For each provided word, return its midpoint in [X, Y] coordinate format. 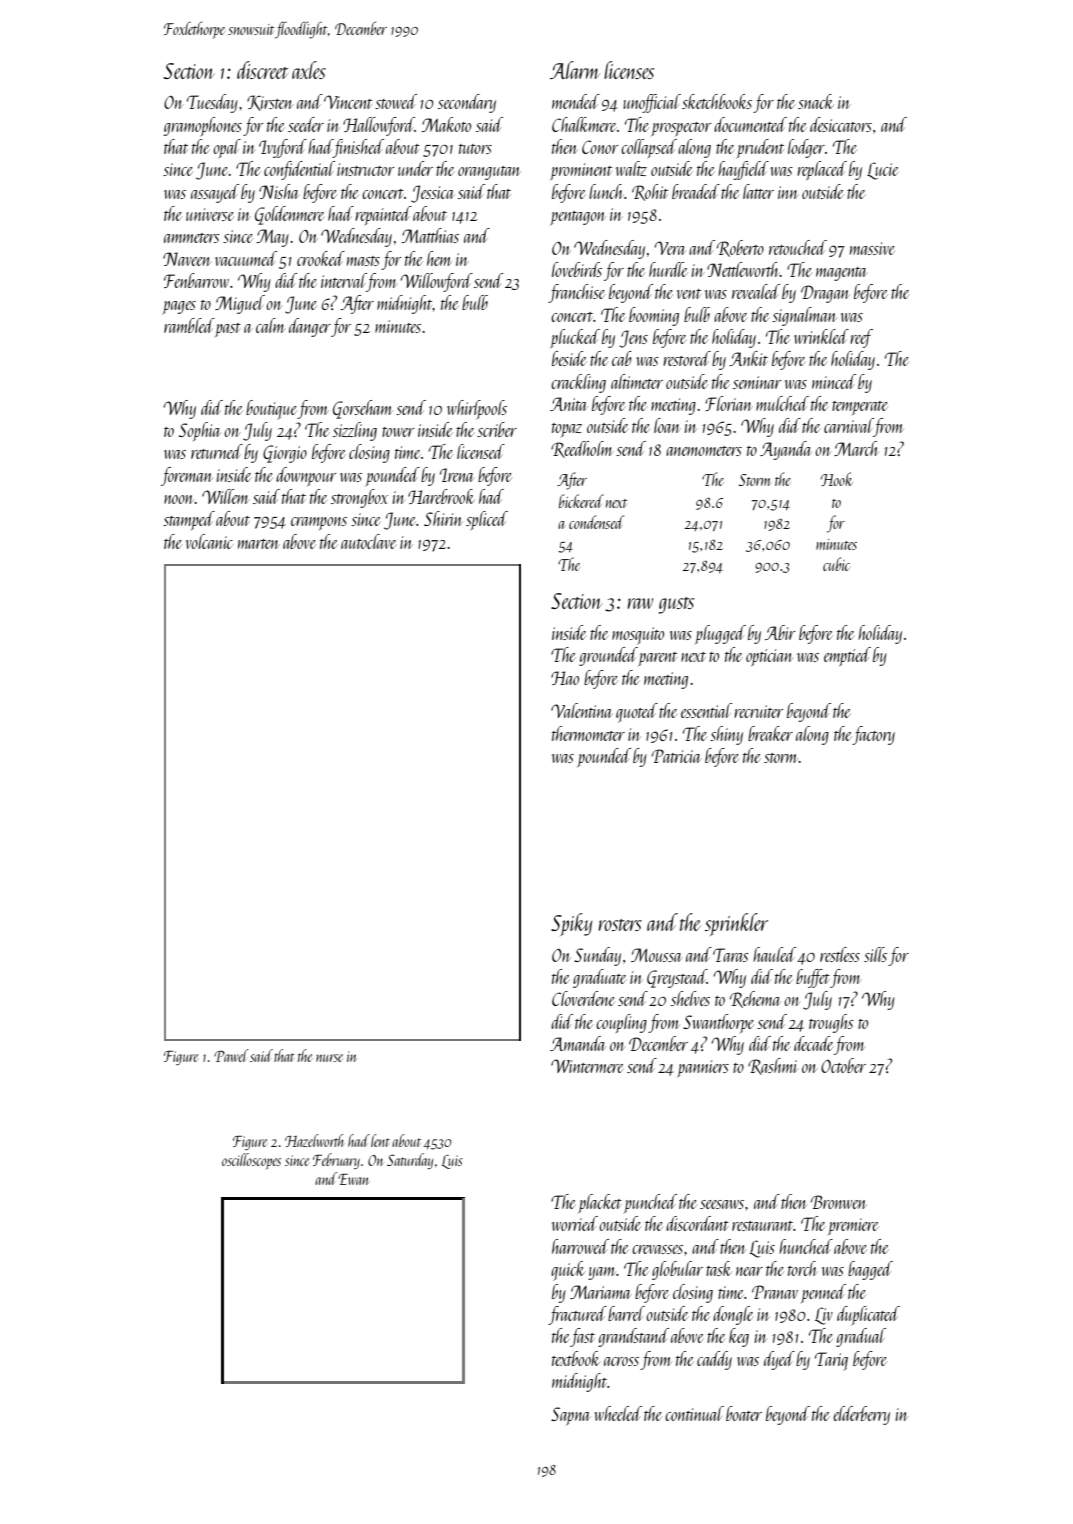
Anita [568, 404]
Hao [565, 678]
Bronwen [838, 1202]
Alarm [575, 70]
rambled [189, 325]
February [336, 1161]
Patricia [676, 756]
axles [309, 70]
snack [816, 101]
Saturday [410, 1161]
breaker [770, 733]
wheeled [618, 1413]
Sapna [570, 1416]
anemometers [704, 451]
